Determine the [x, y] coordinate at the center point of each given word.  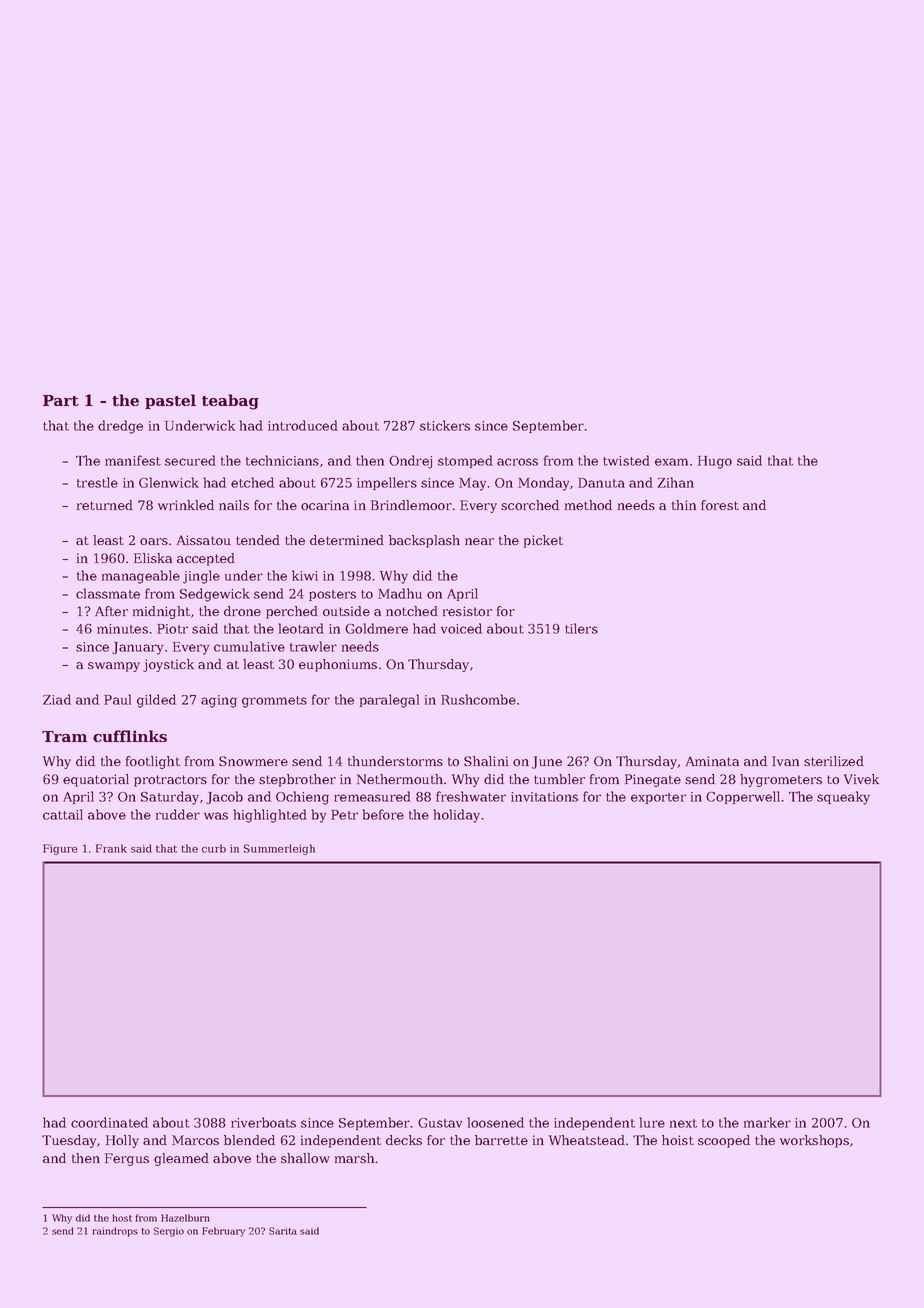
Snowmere [253, 761]
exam [671, 462]
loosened [495, 1122]
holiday [456, 816]
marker [767, 1122]
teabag [230, 402]
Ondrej [410, 462]
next [683, 1123]
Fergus [127, 1159]
